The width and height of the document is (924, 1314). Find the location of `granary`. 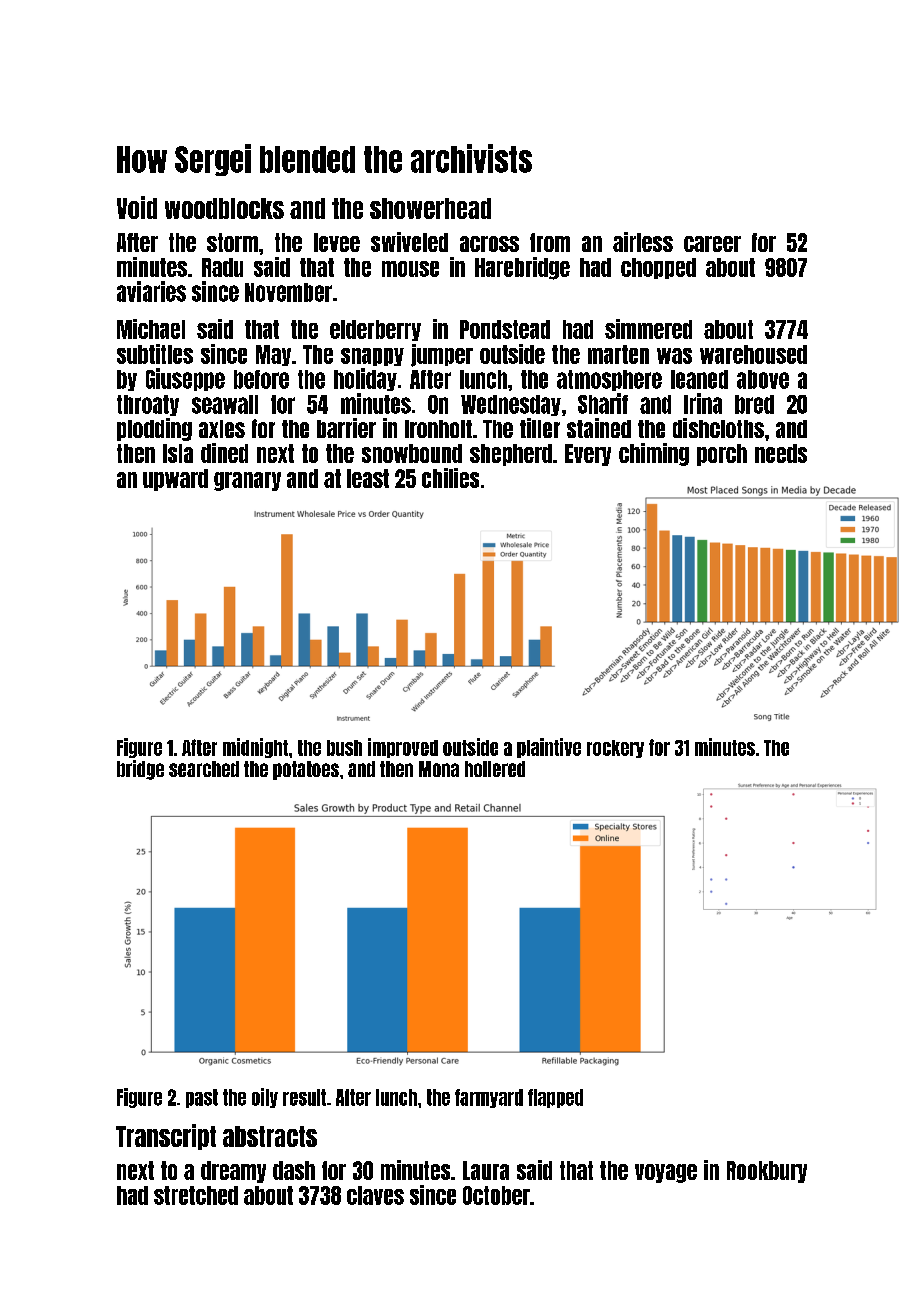

granary is located at coordinates (247, 481).
